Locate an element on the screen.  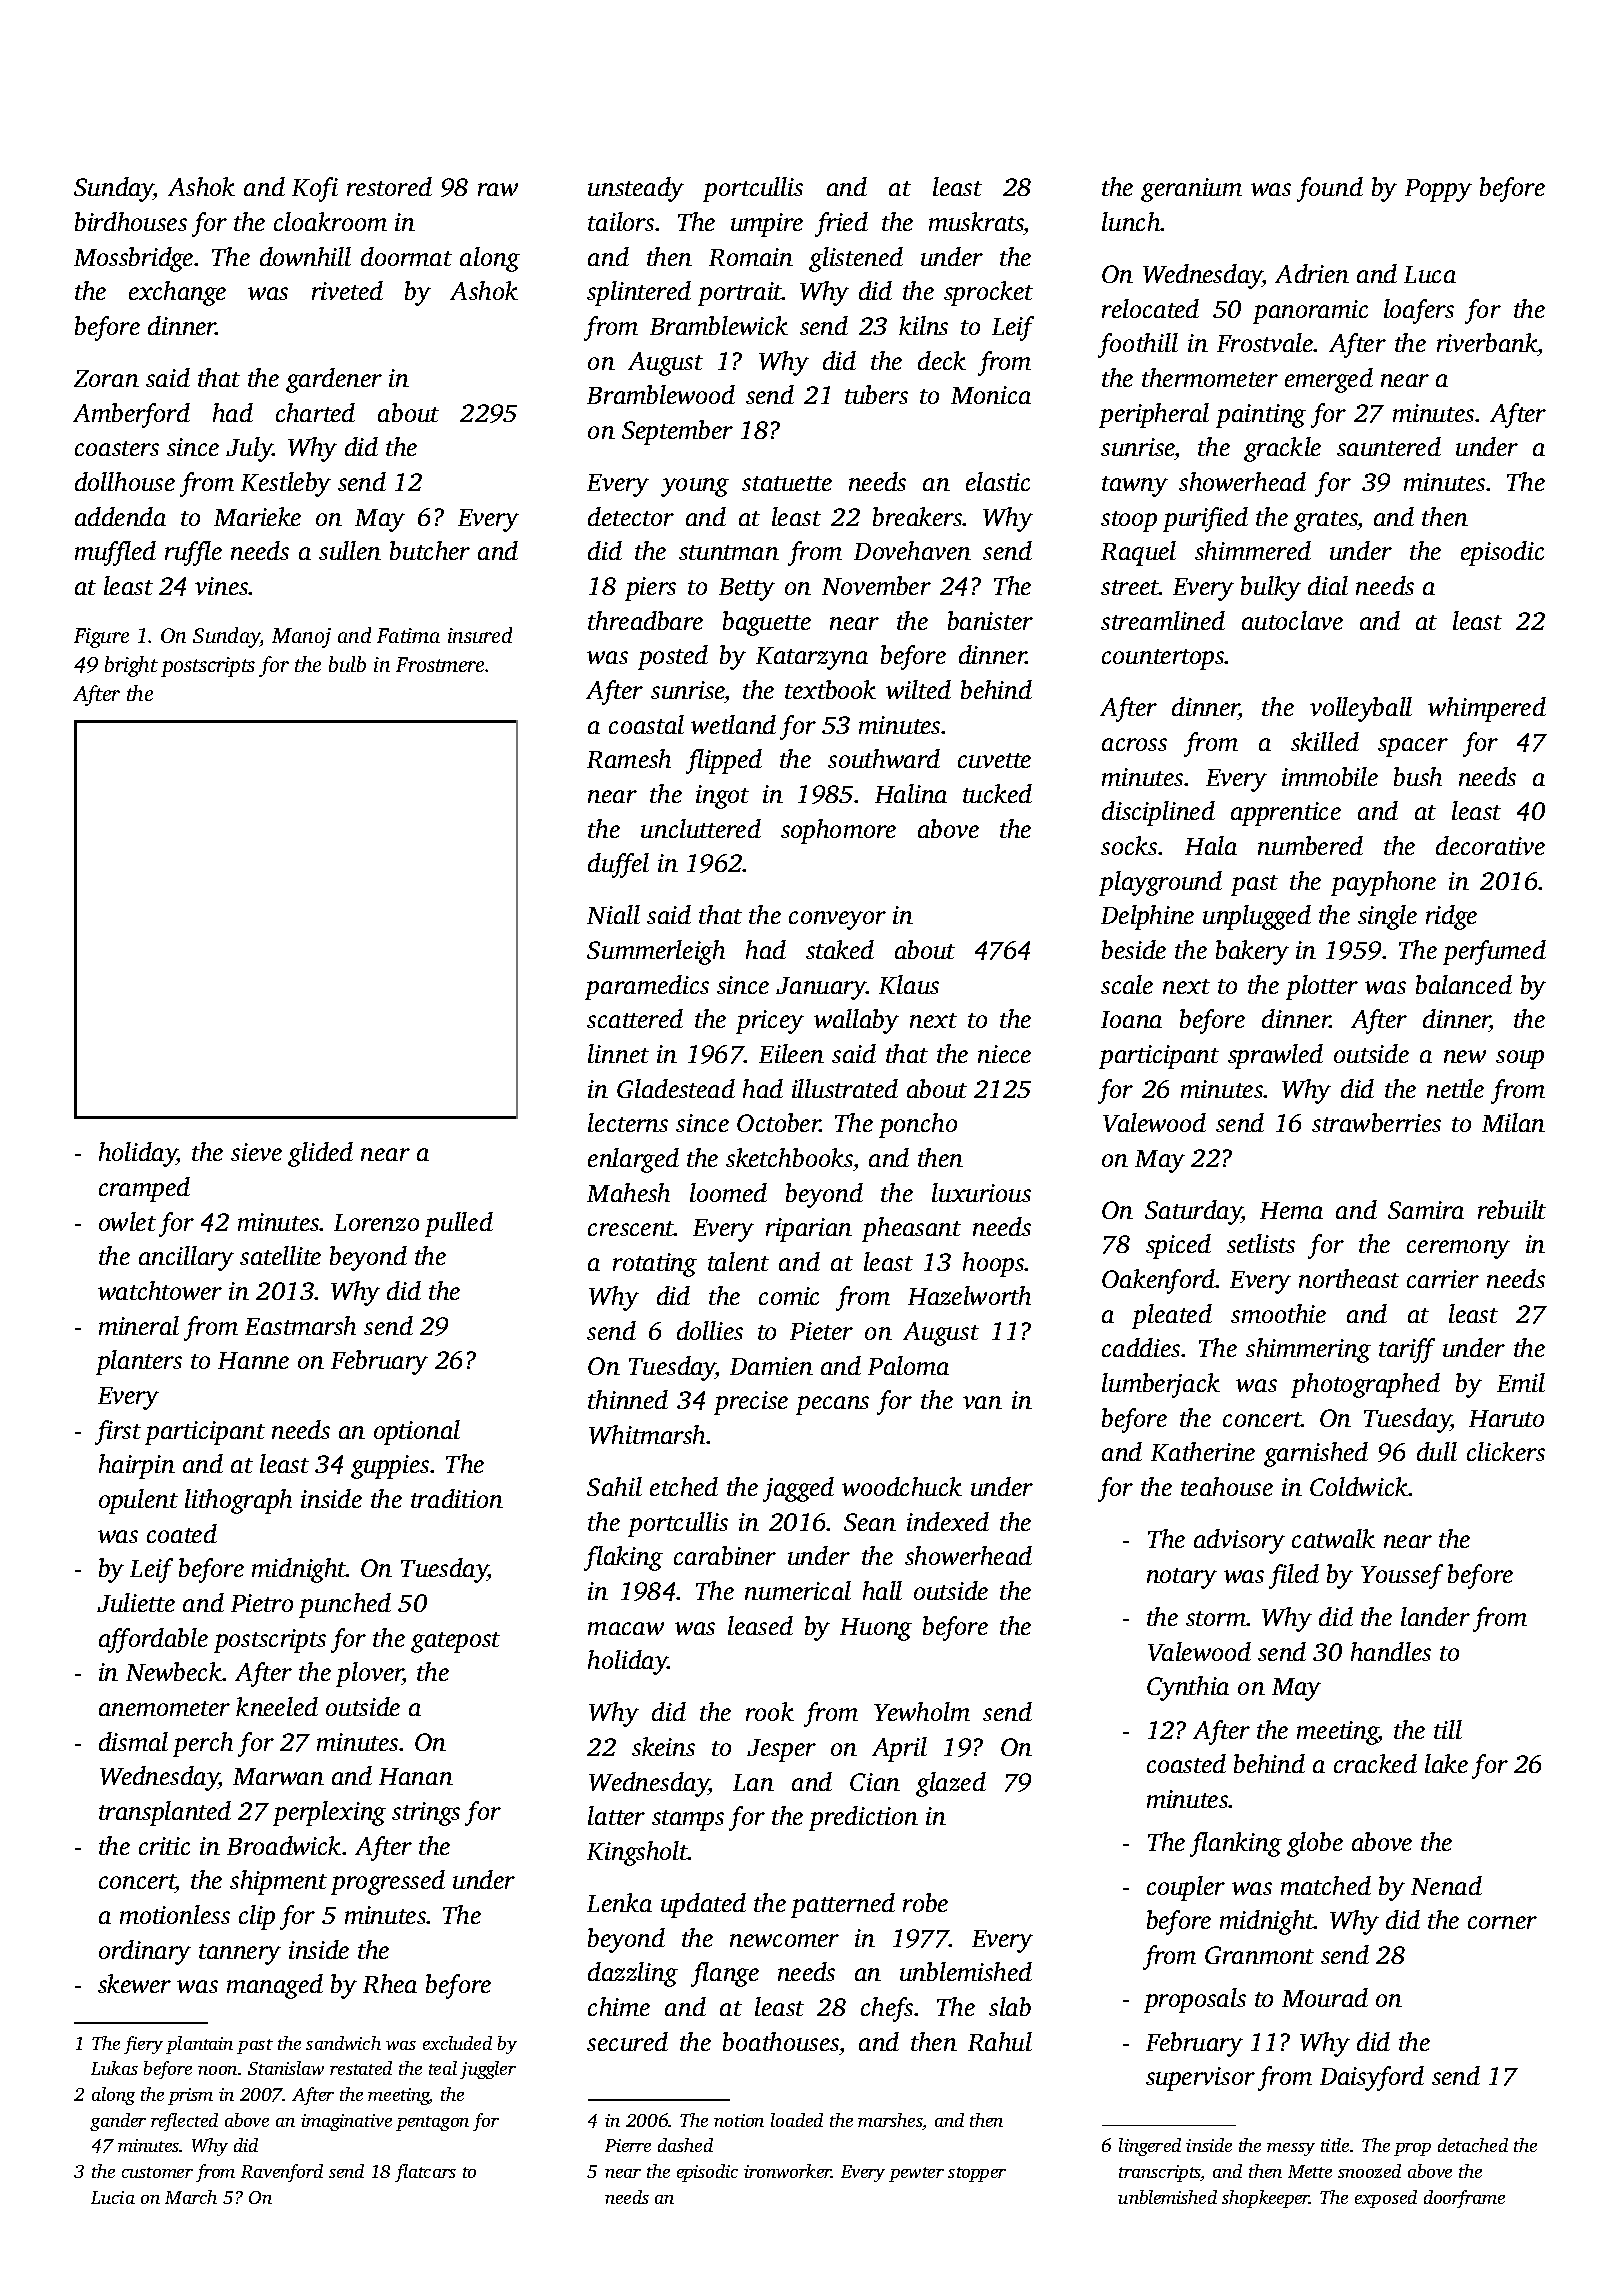
supervisor is located at coordinates (1200, 2079).
